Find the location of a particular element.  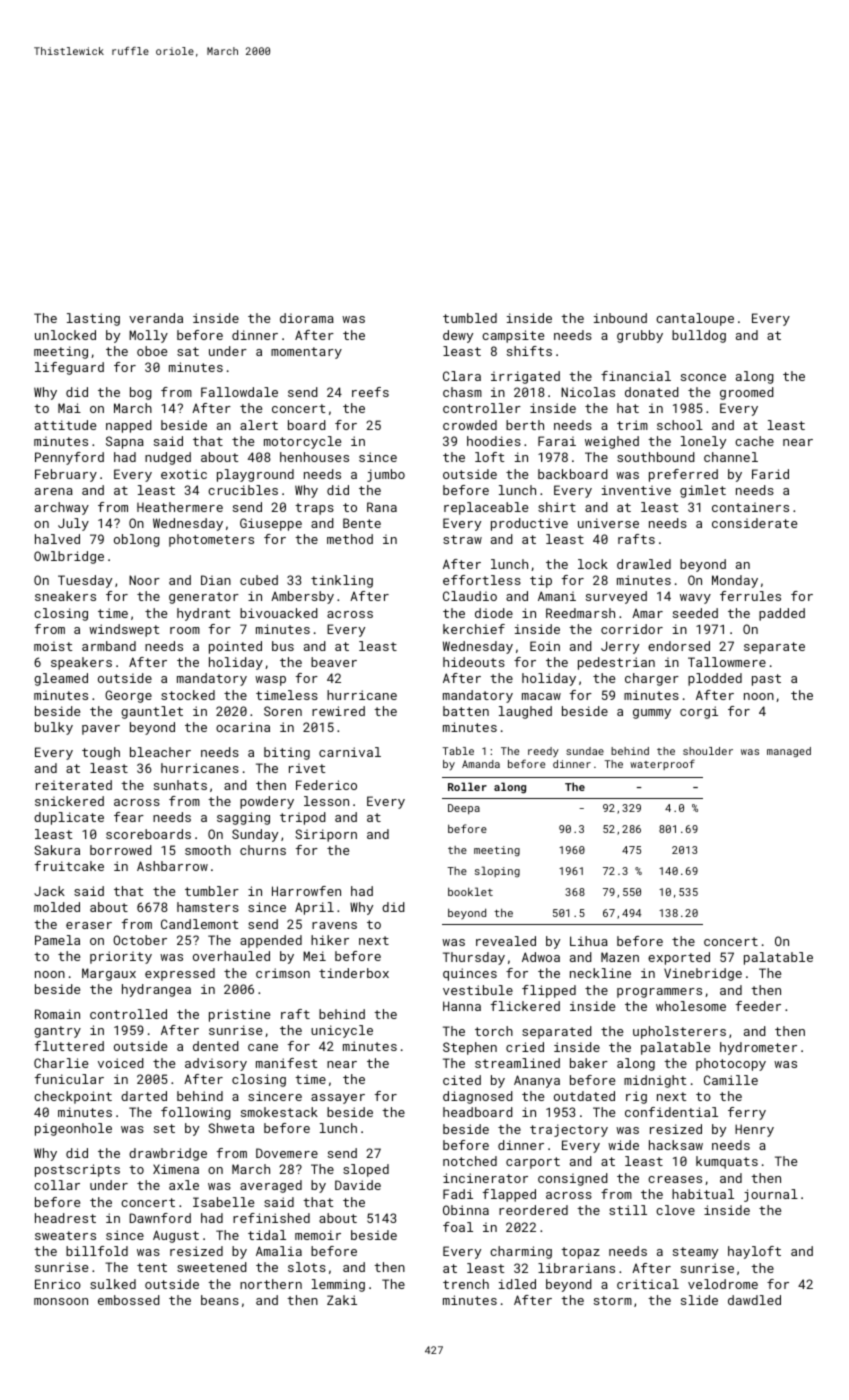

feeder is located at coordinates (758, 1006).
